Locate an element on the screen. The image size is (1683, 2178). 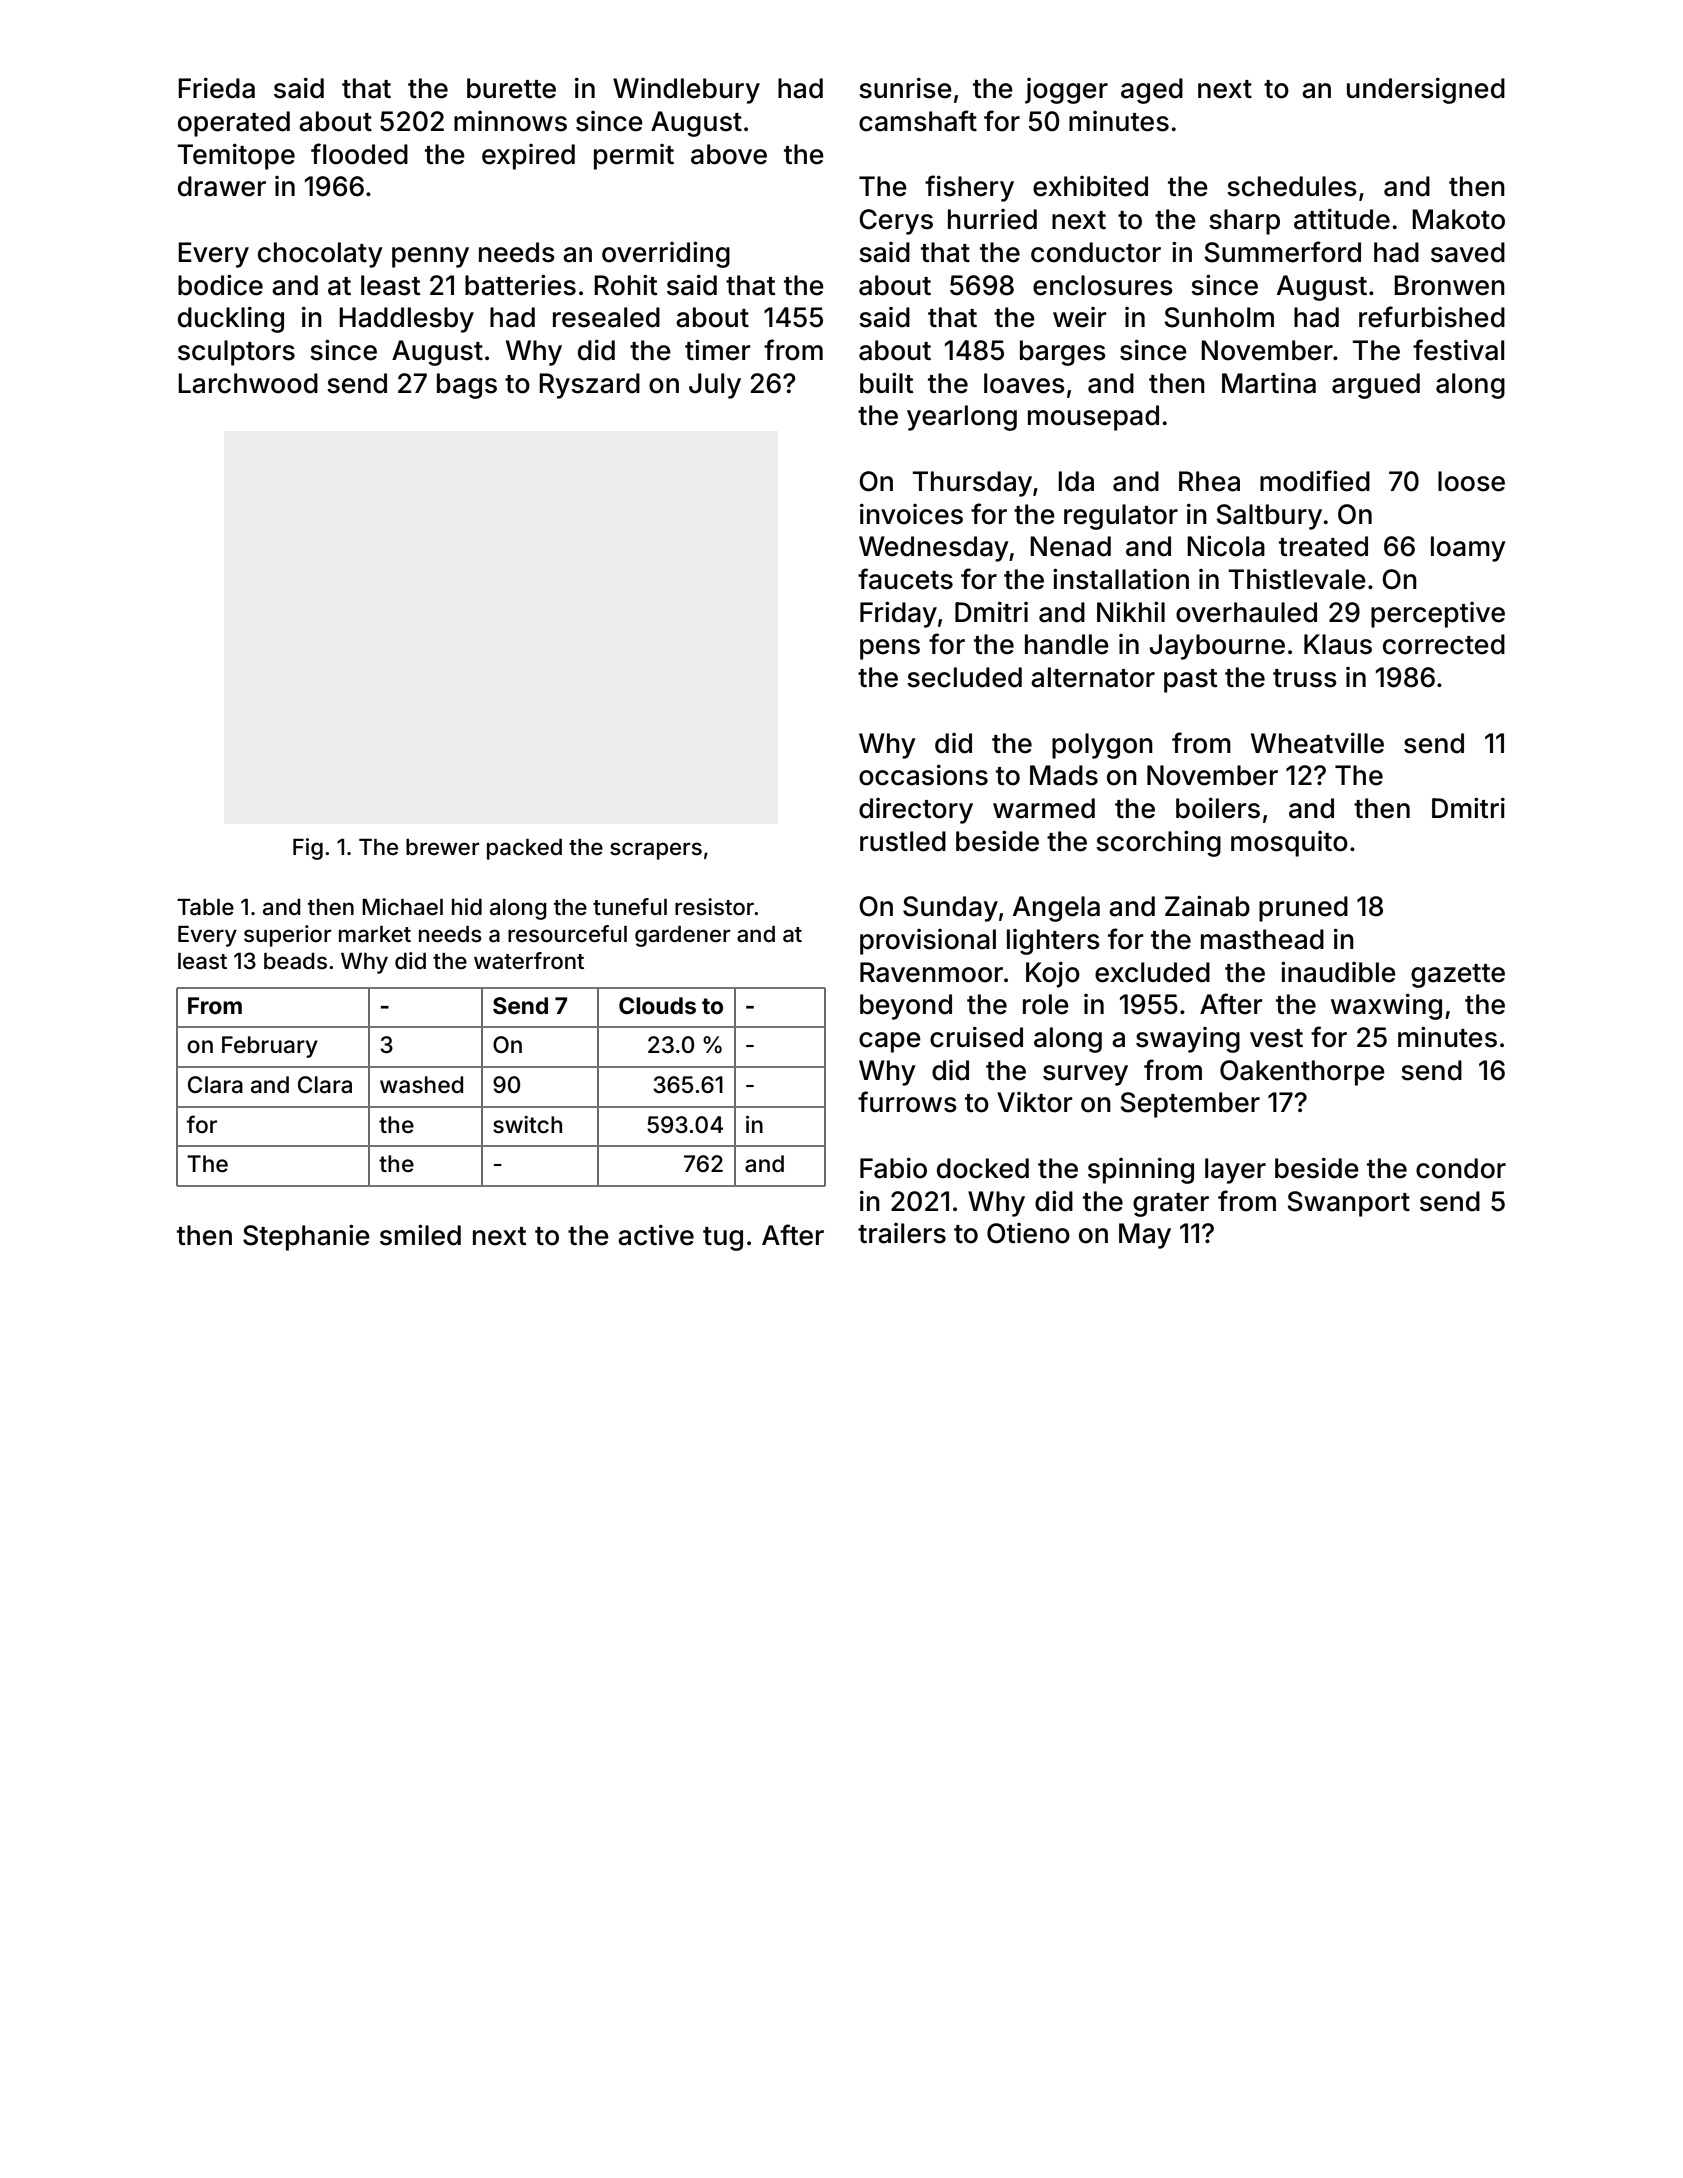
Fig is located at coordinates (308, 849).
